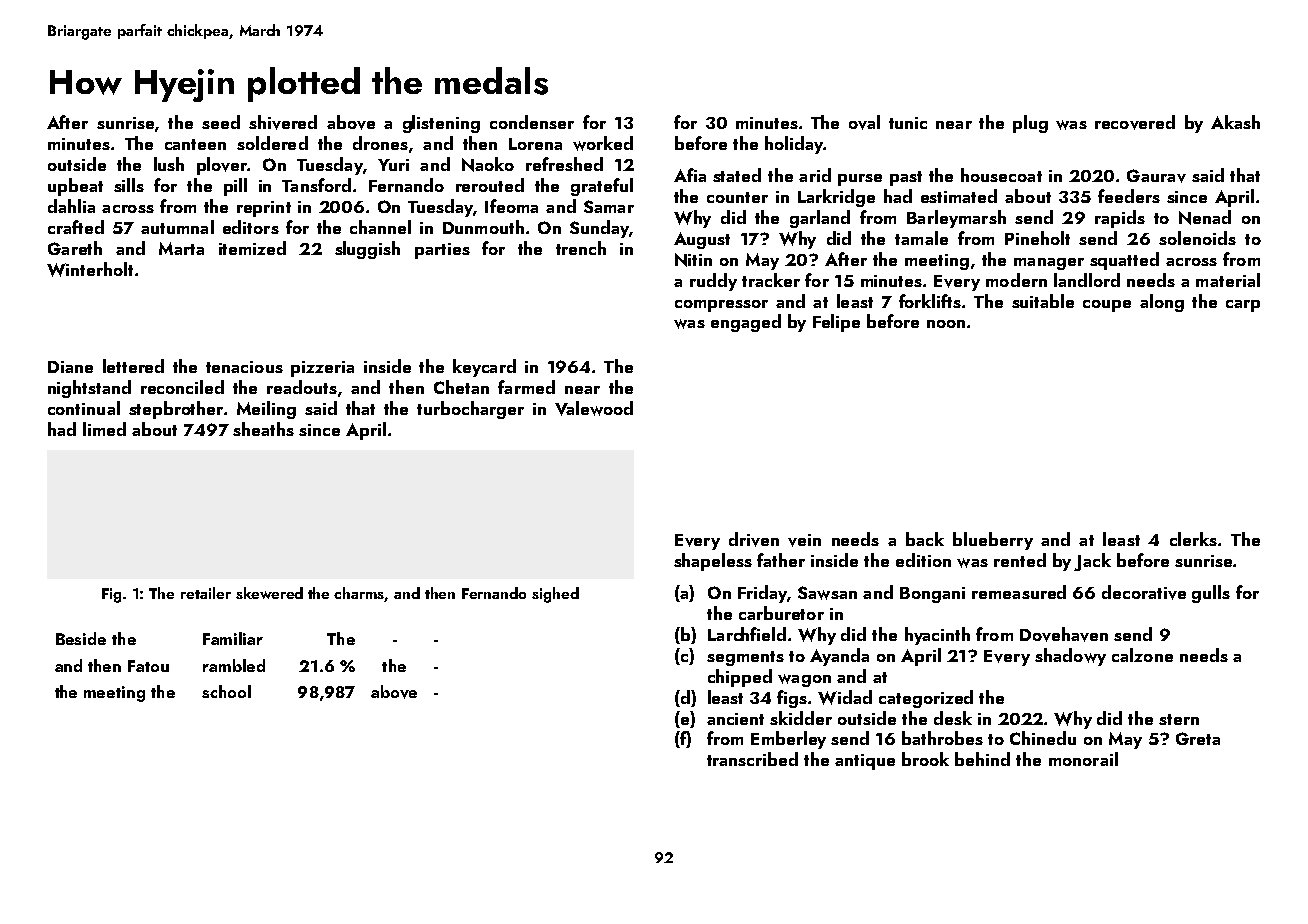 The image size is (1308, 924). Describe the element at coordinates (263, 429) in the page. I see `sheaths` at that location.
